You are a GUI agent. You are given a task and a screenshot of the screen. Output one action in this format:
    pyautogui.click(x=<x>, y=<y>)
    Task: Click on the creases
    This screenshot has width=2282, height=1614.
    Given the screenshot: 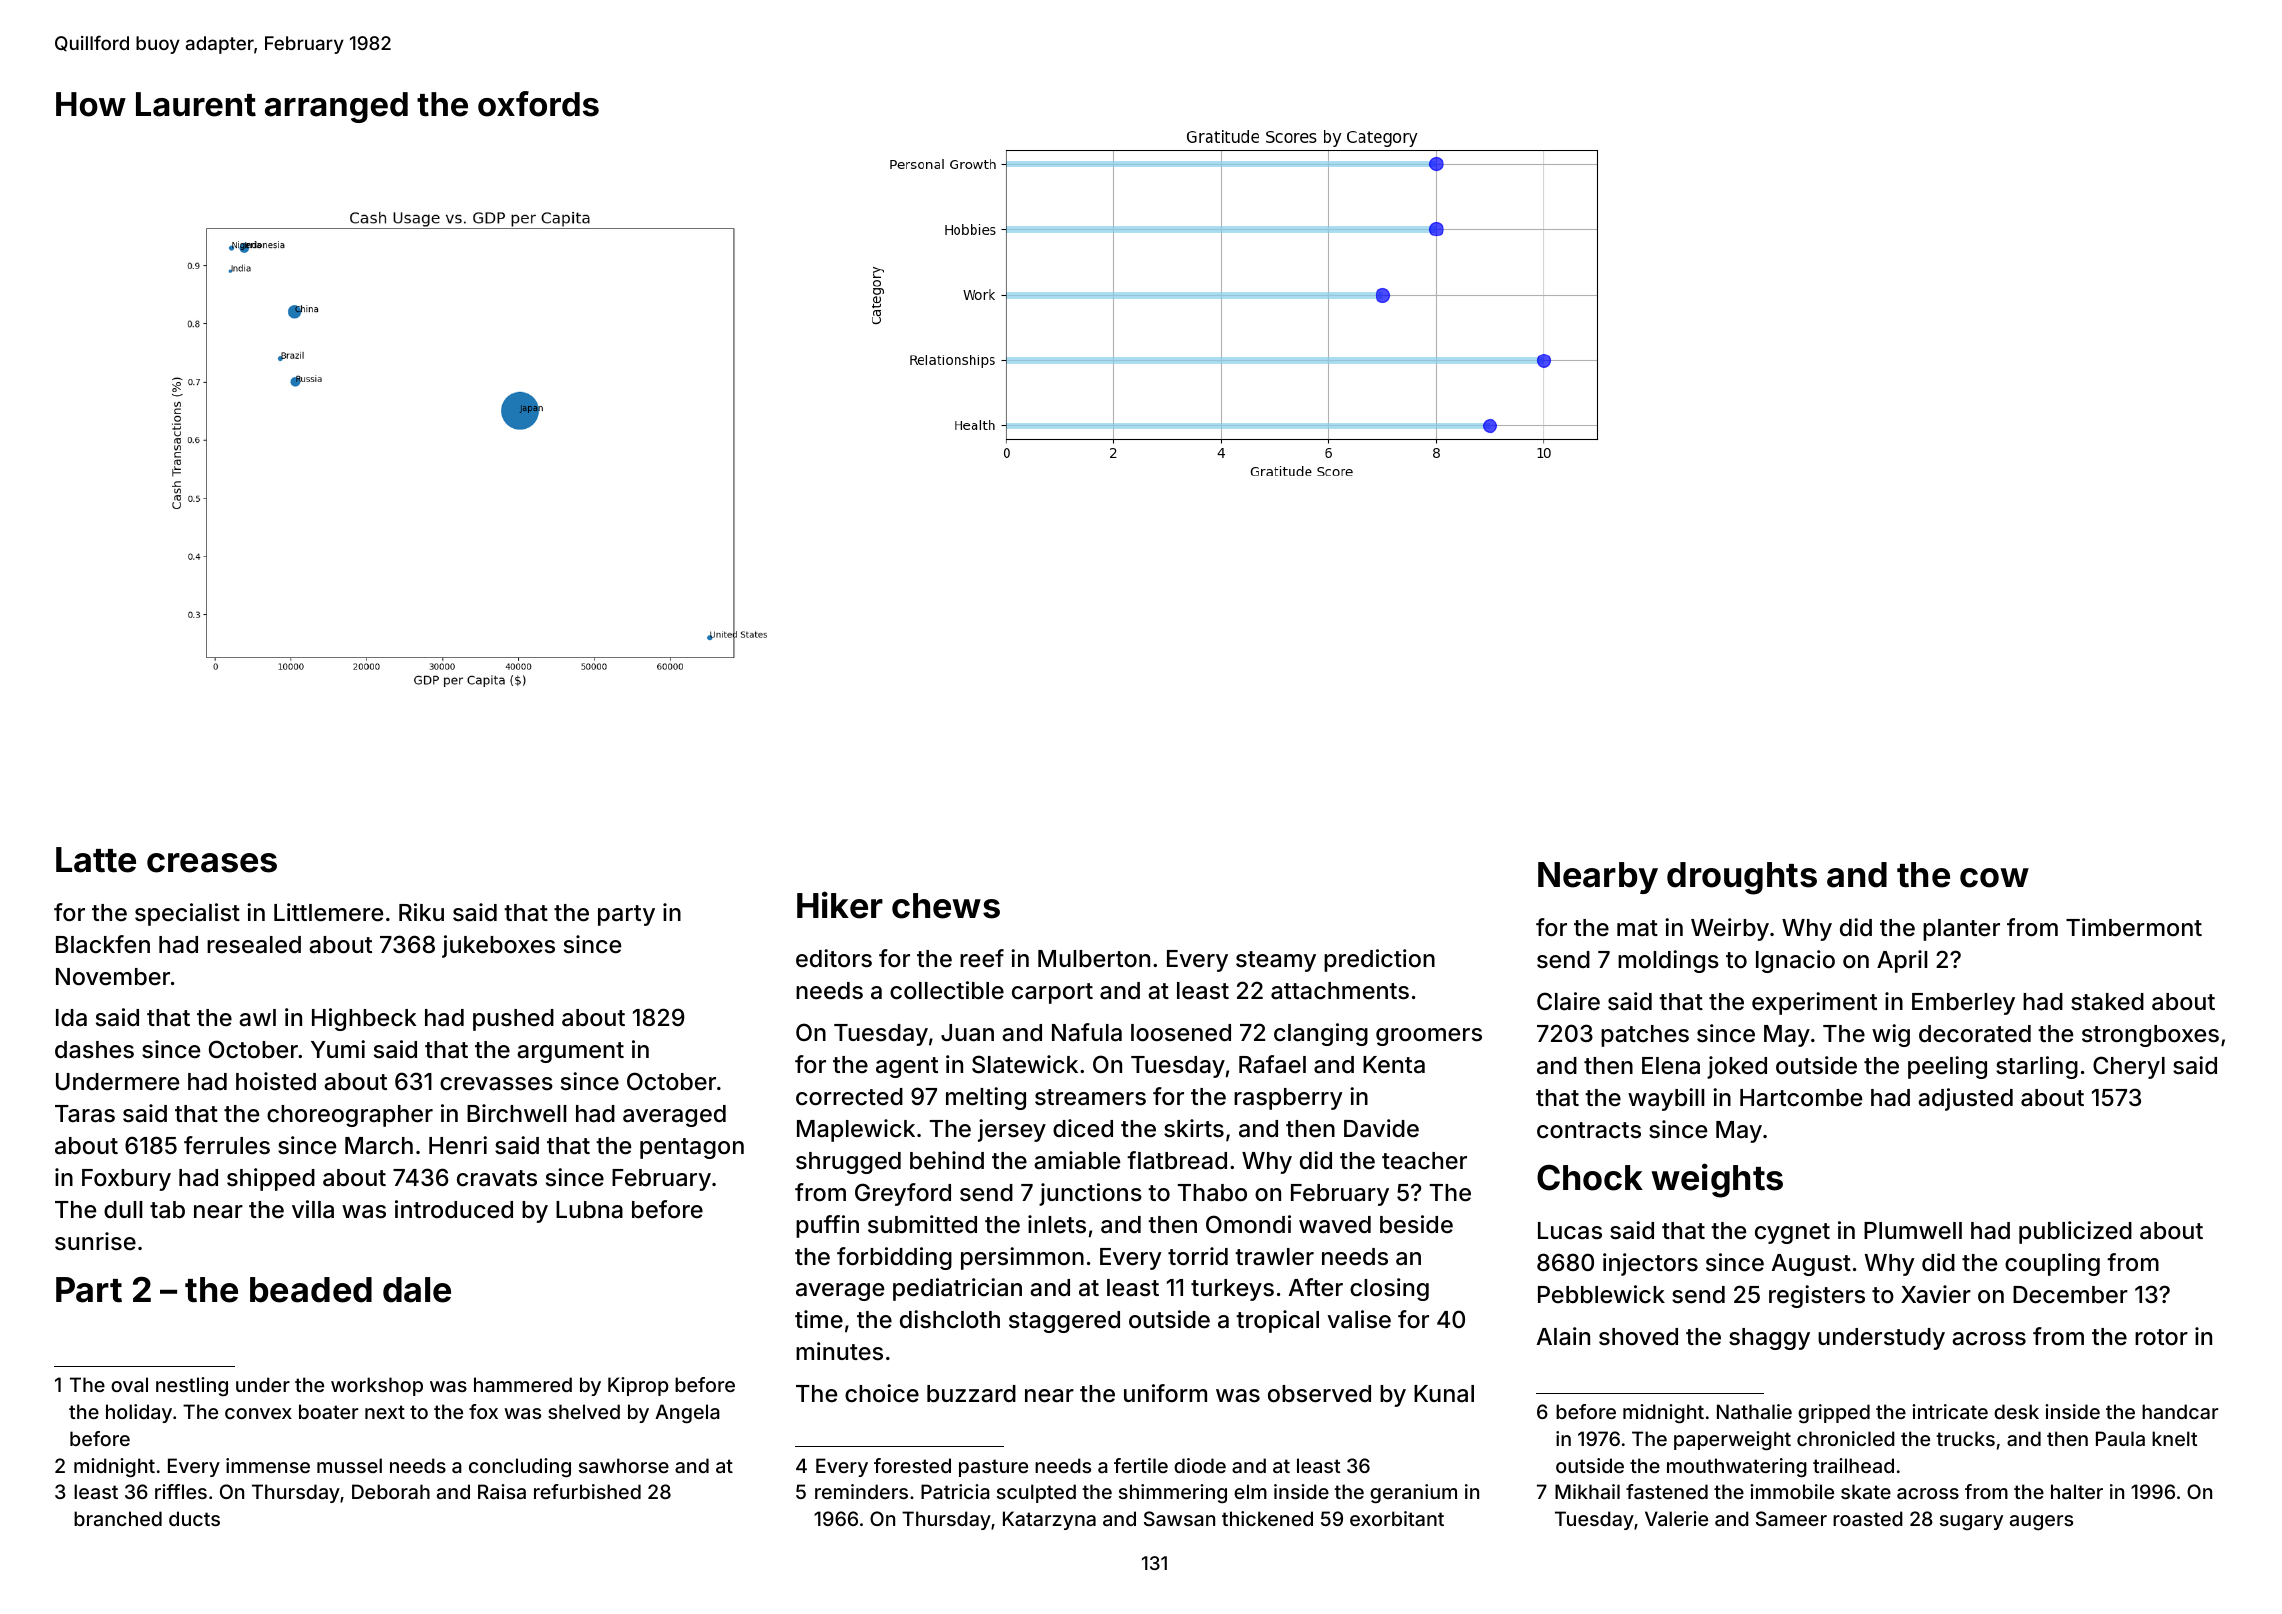 What is the action you would take?
    pyautogui.click(x=212, y=863)
